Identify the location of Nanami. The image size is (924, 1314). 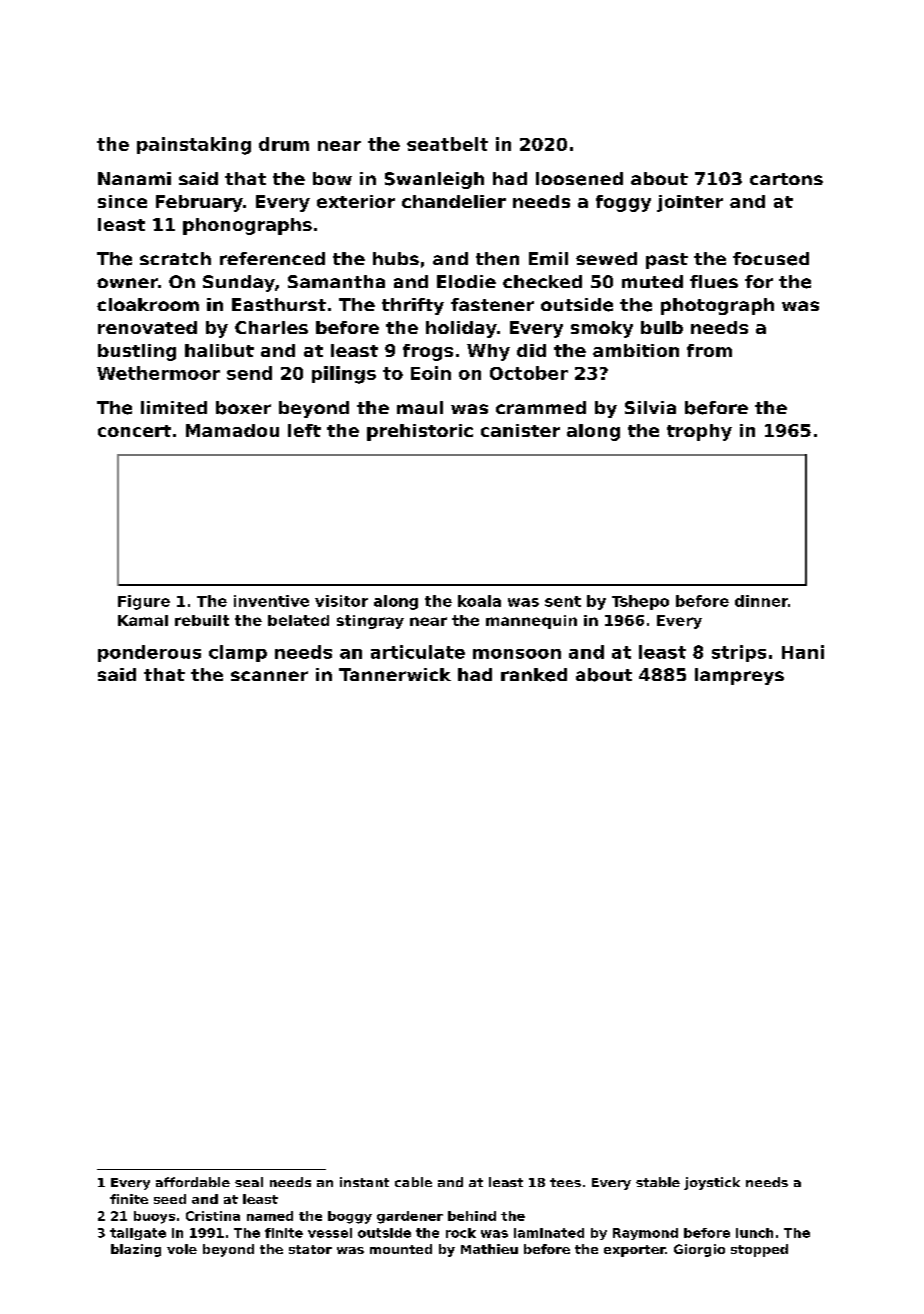
(134, 178).
